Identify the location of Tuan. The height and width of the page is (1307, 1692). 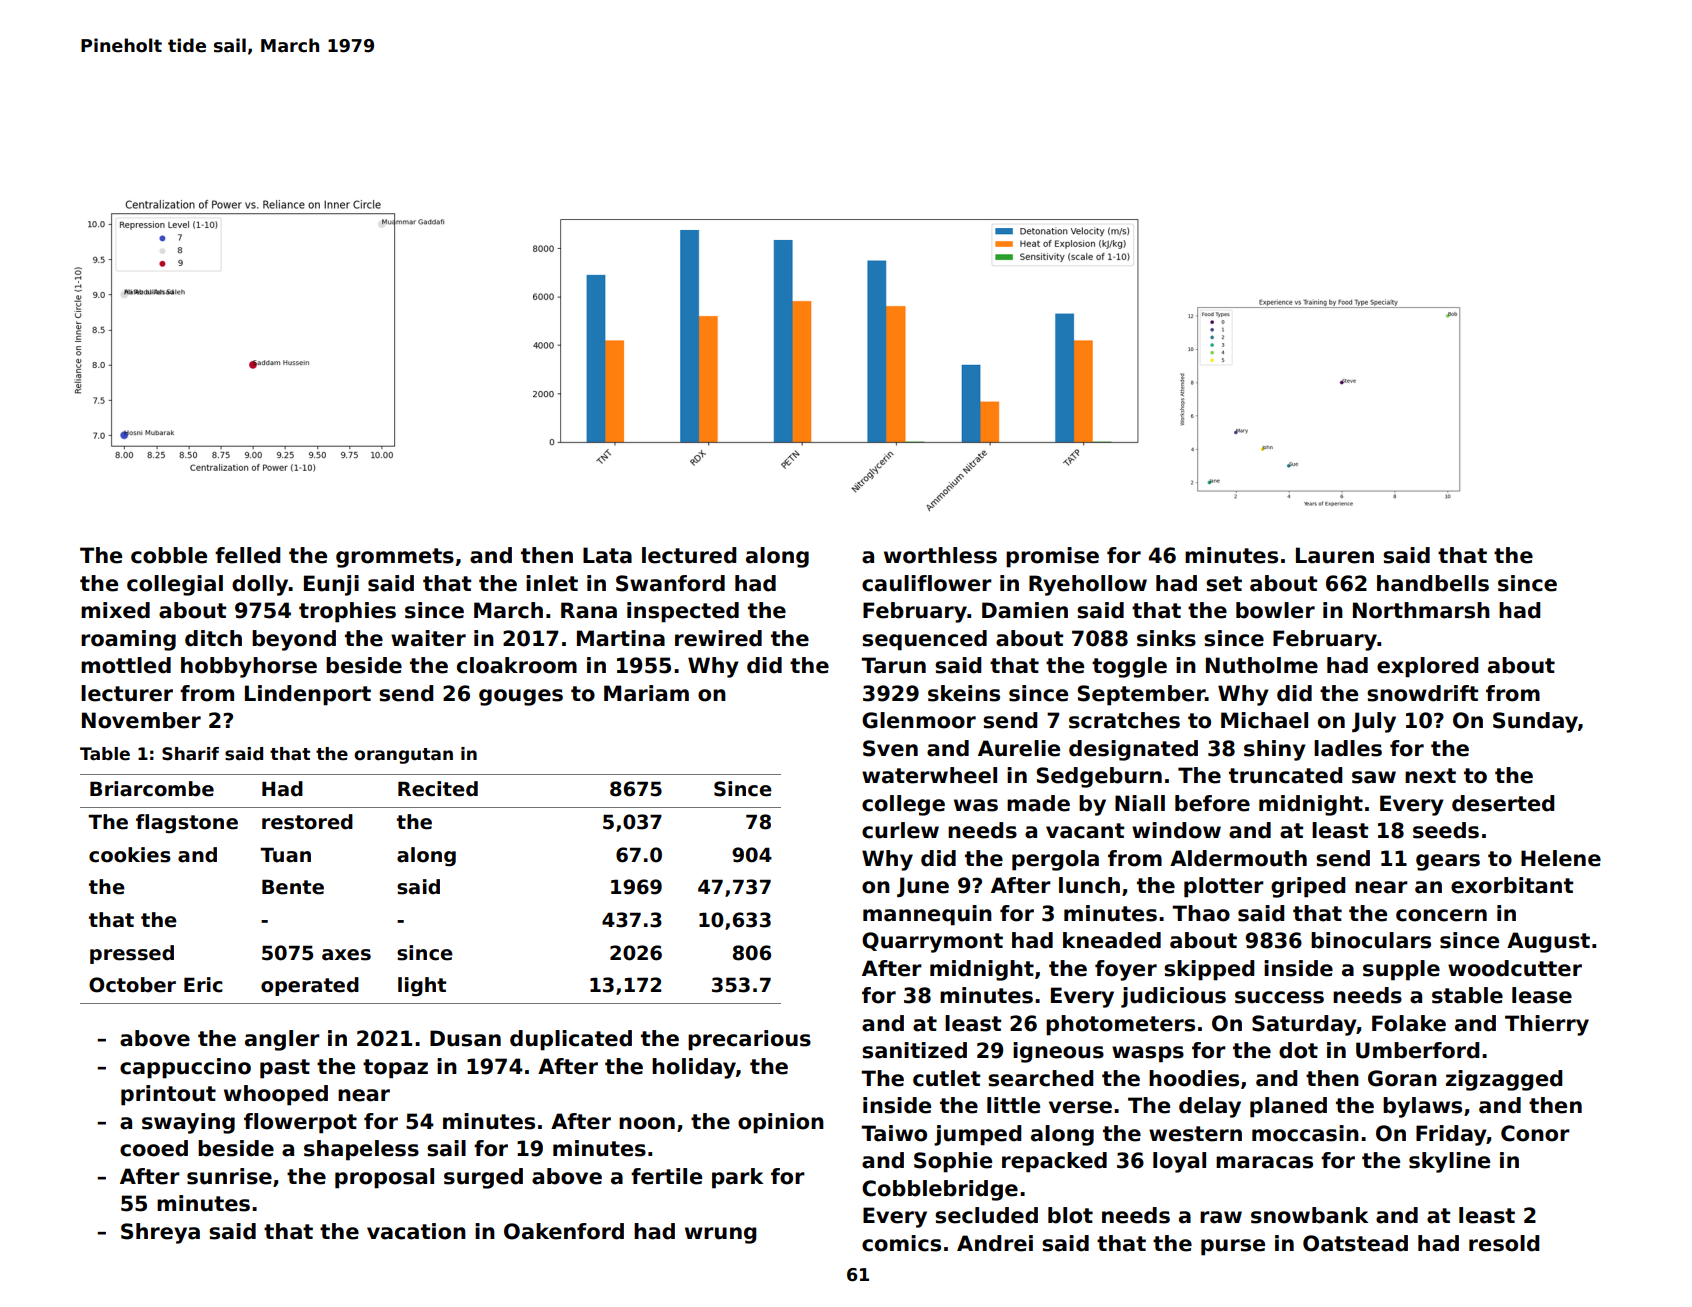
(285, 855).
